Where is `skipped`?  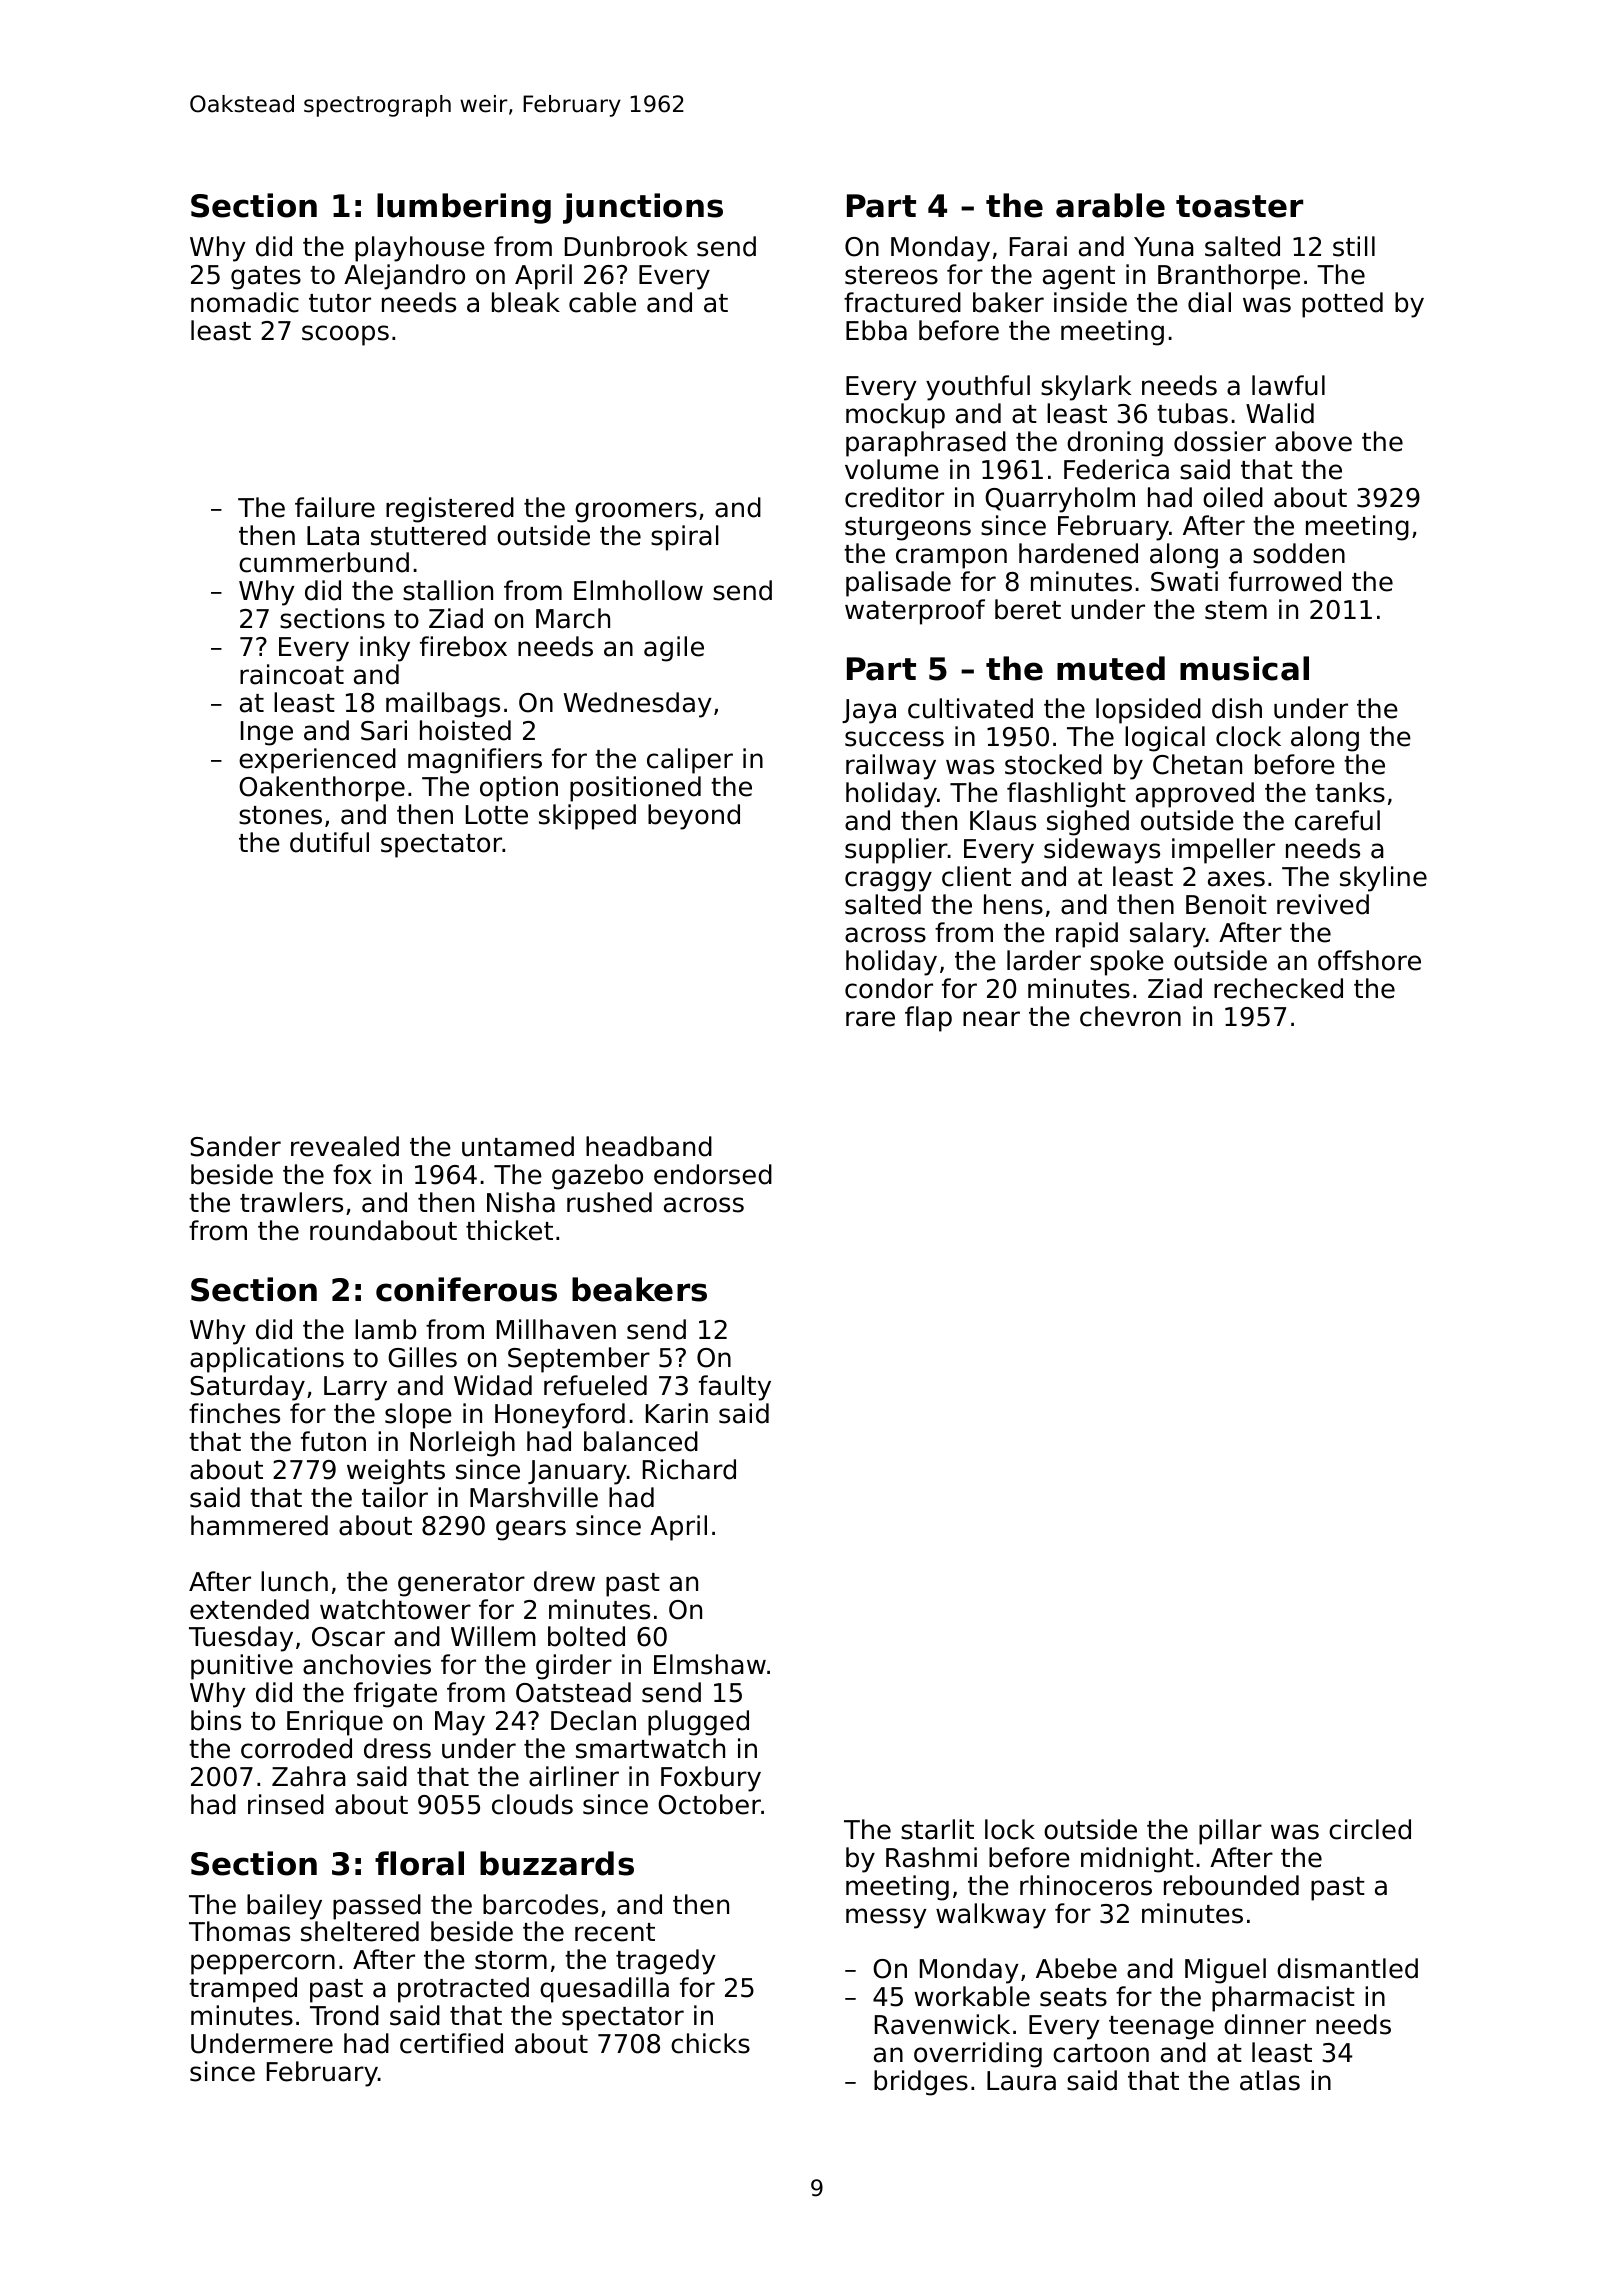
skipped is located at coordinates (587, 817).
